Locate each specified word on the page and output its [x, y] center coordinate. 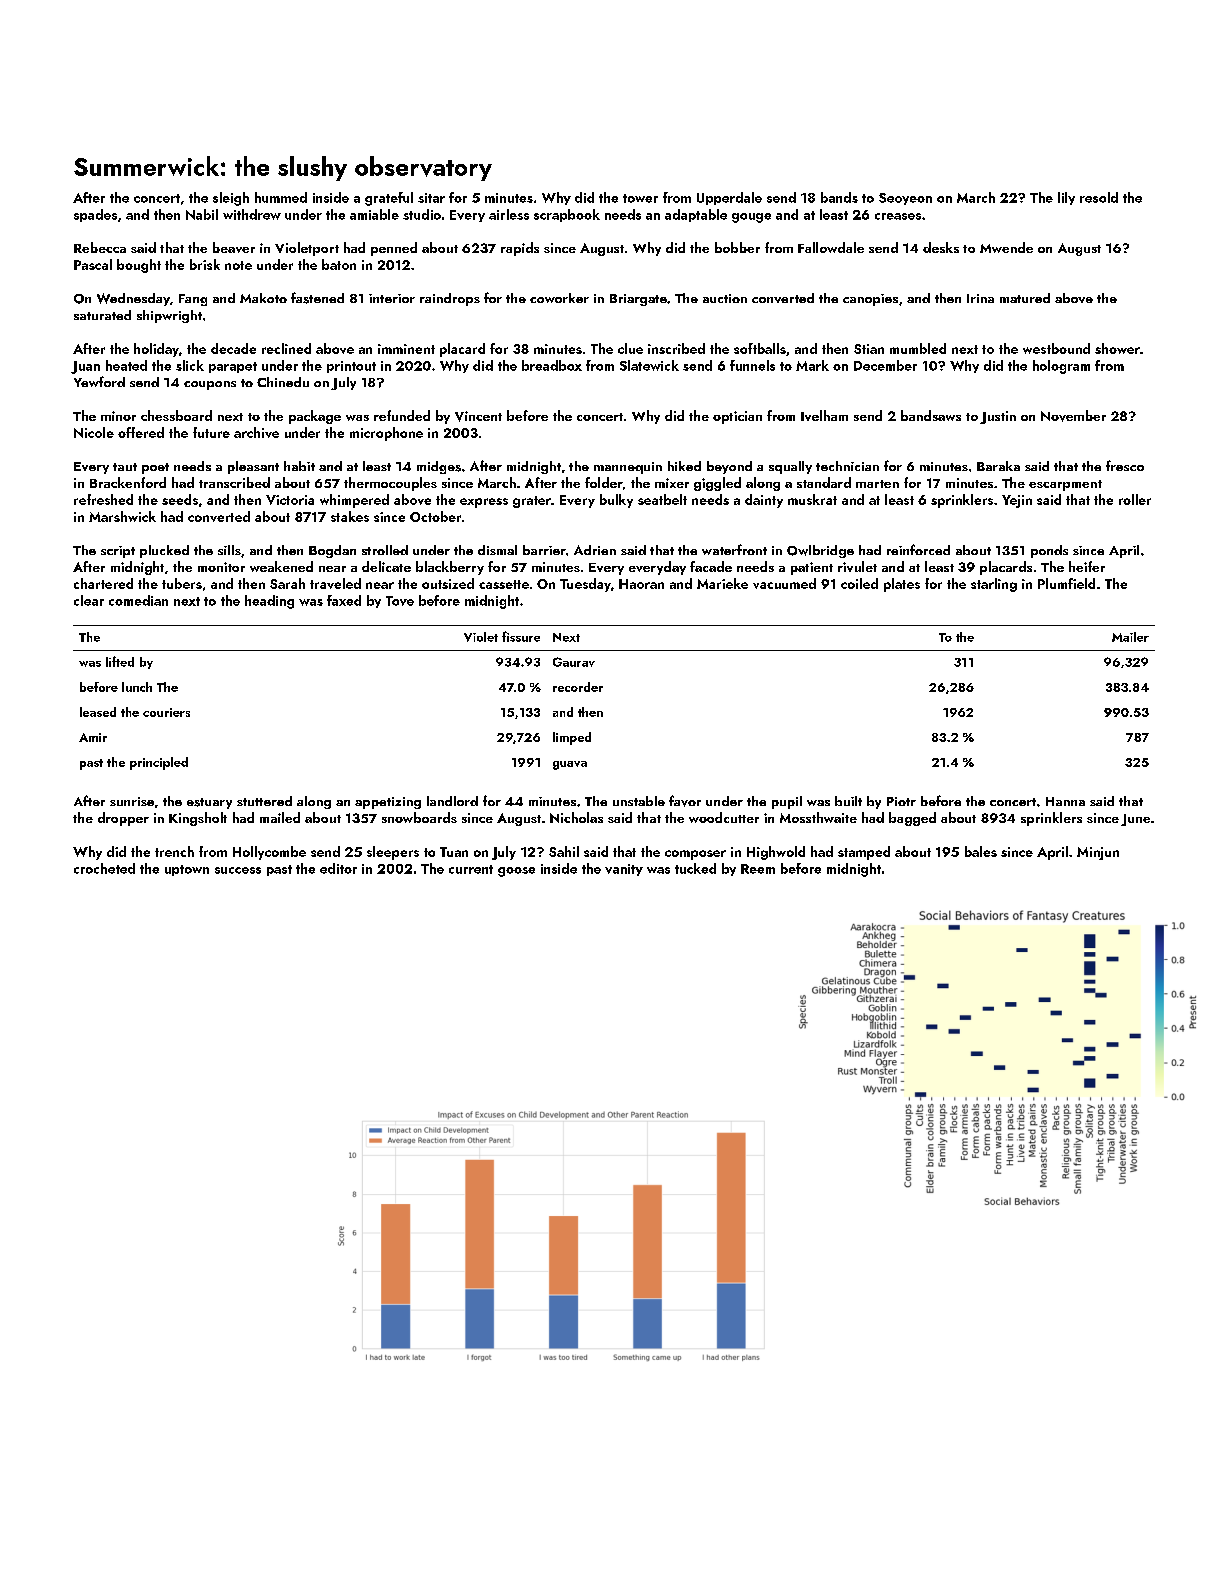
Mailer [1130, 637]
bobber [737, 247]
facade [711, 566]
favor [685, 801]
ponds [1049, 551]
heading [269, 602]
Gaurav [574, 662]
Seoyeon [905, 199]
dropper [123, 819]
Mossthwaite [818, 817]
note [238, 265]
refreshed [103, 499]
